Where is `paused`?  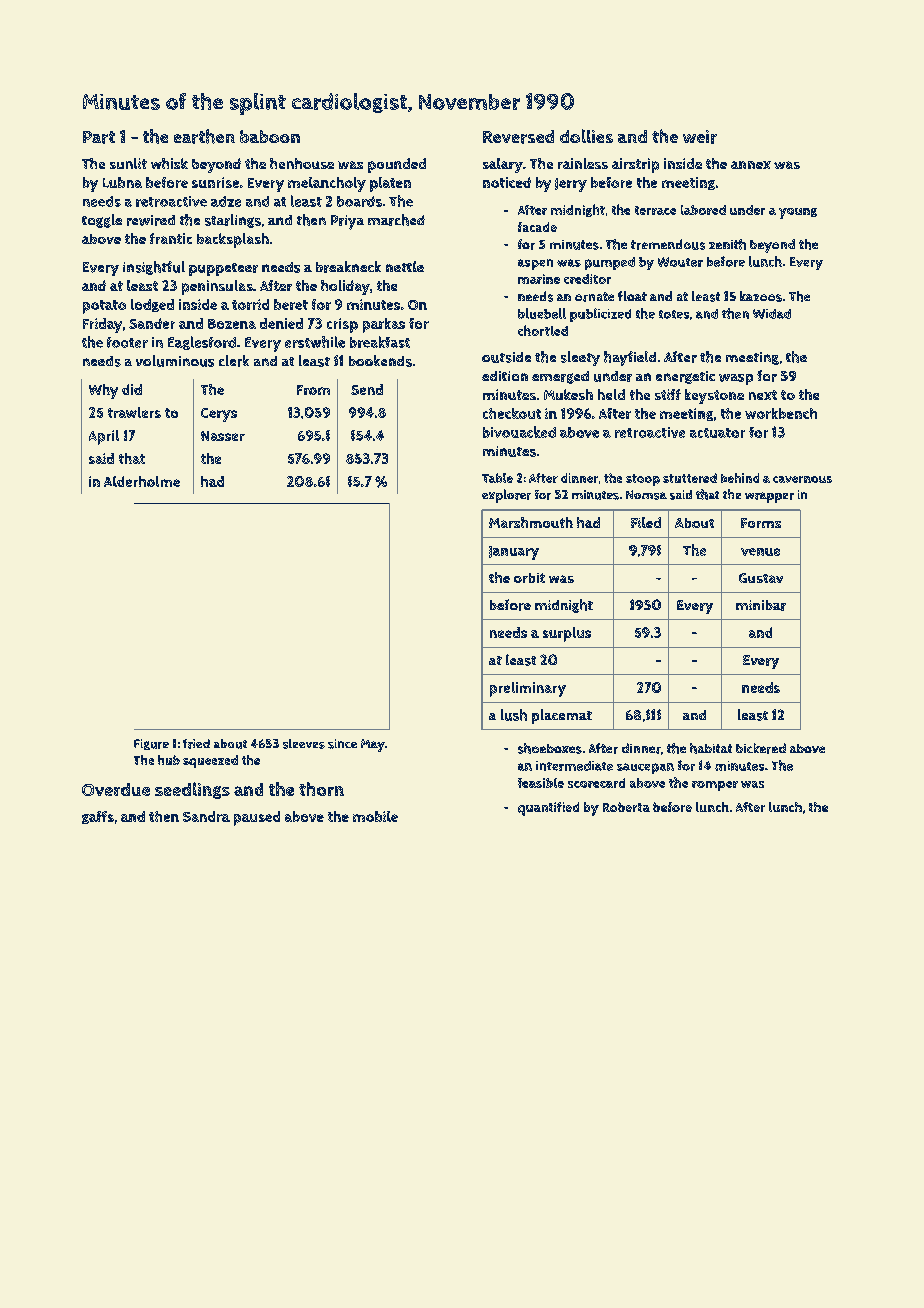
paused is located at coordinates (257, 818).
